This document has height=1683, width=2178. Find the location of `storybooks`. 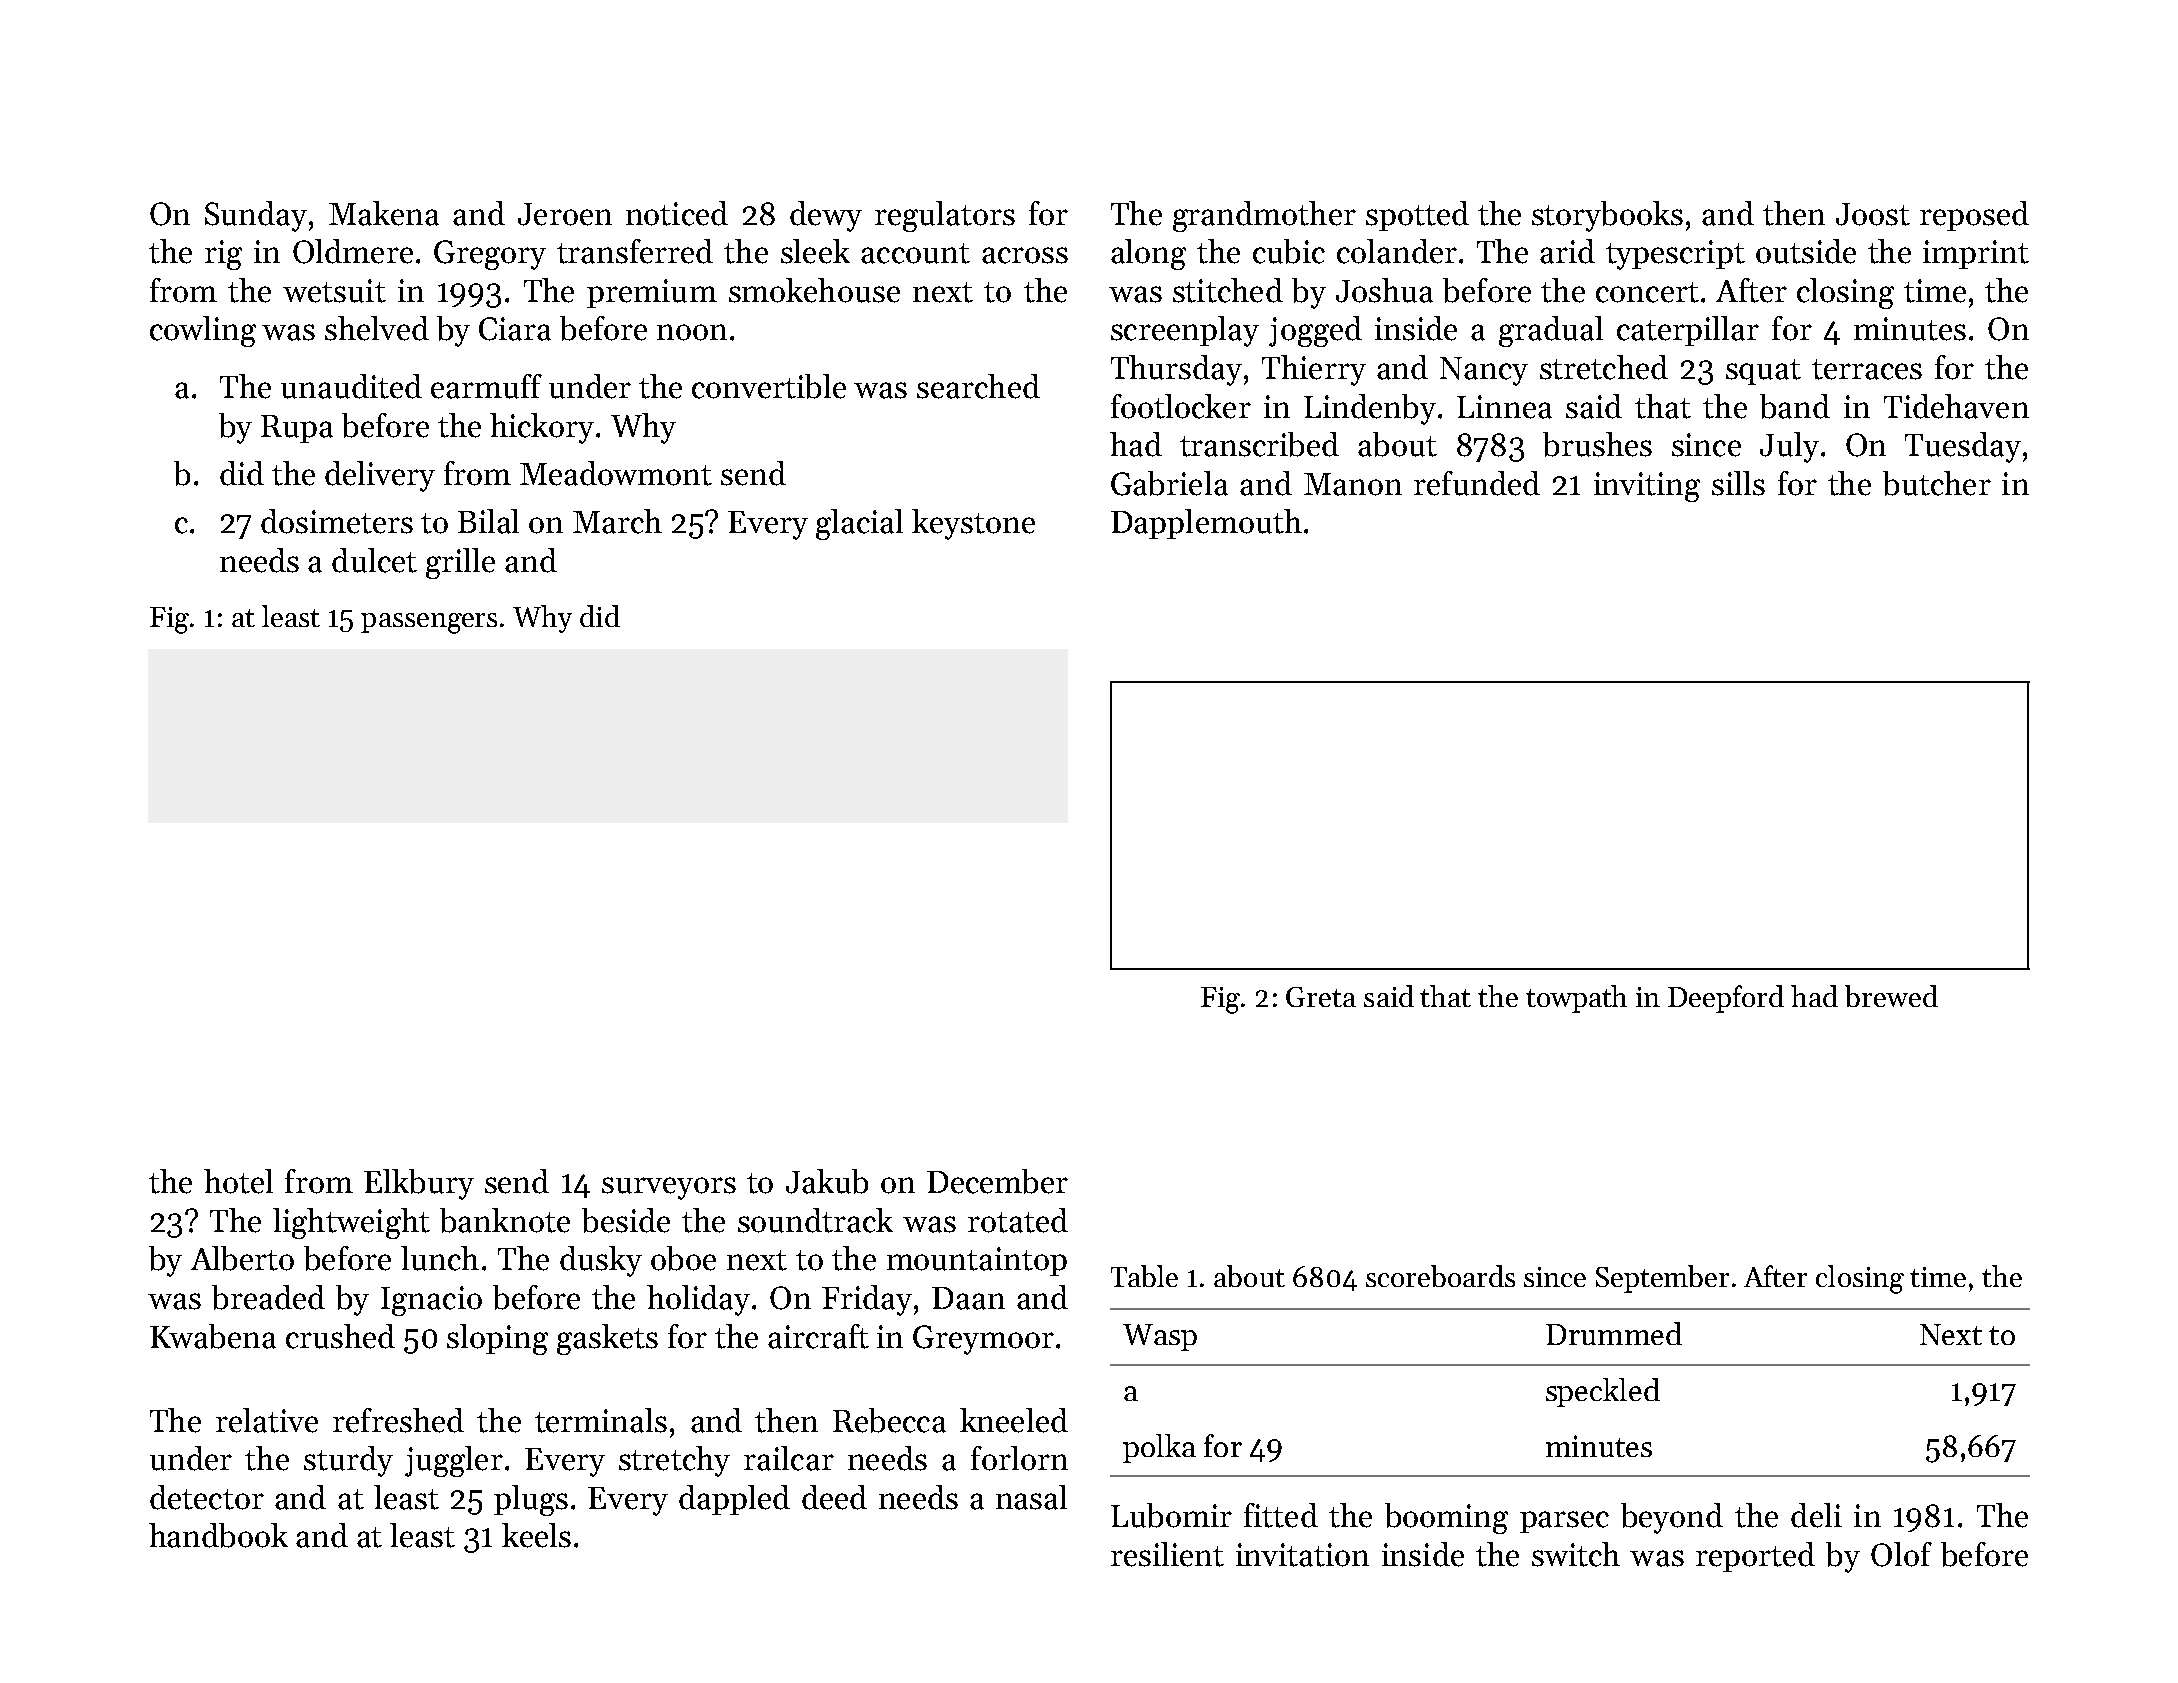

storybooks is located at coordinates (1607, 216).
